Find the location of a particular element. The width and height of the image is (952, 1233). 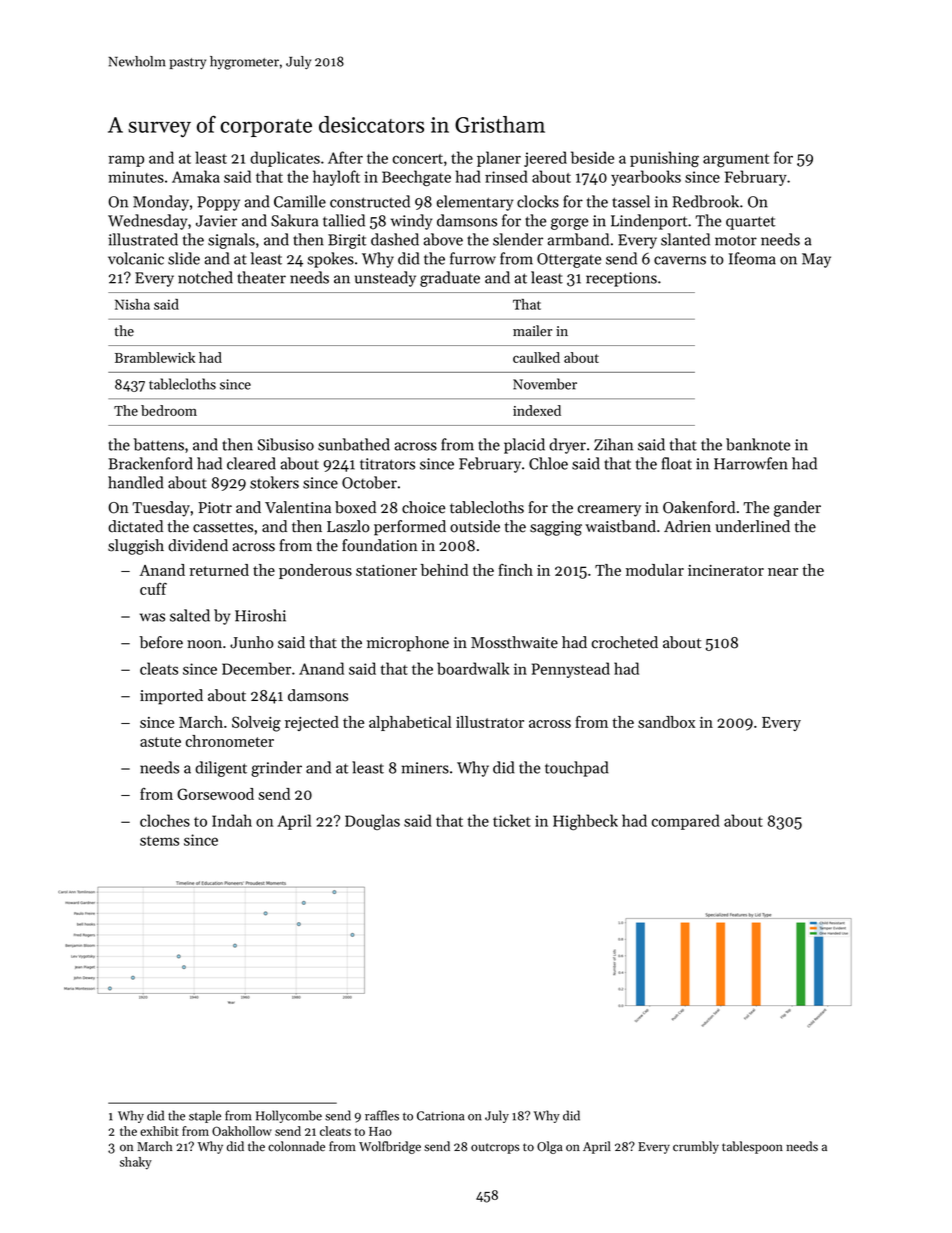

cloches is located at coordinates (165, 820).
